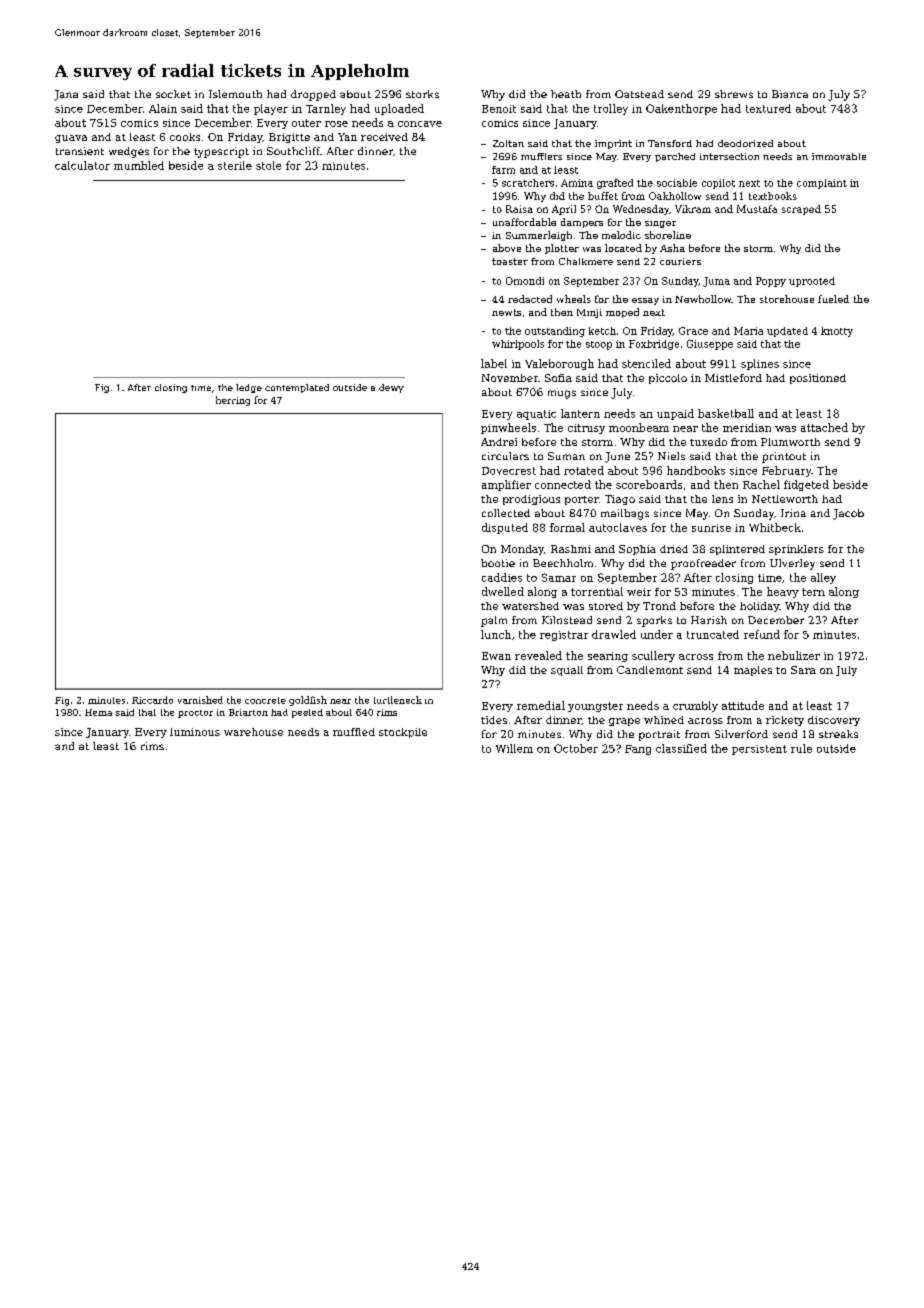 This screenshot has width=924, height=1308. I want to click on heath, so click(566, 94).
